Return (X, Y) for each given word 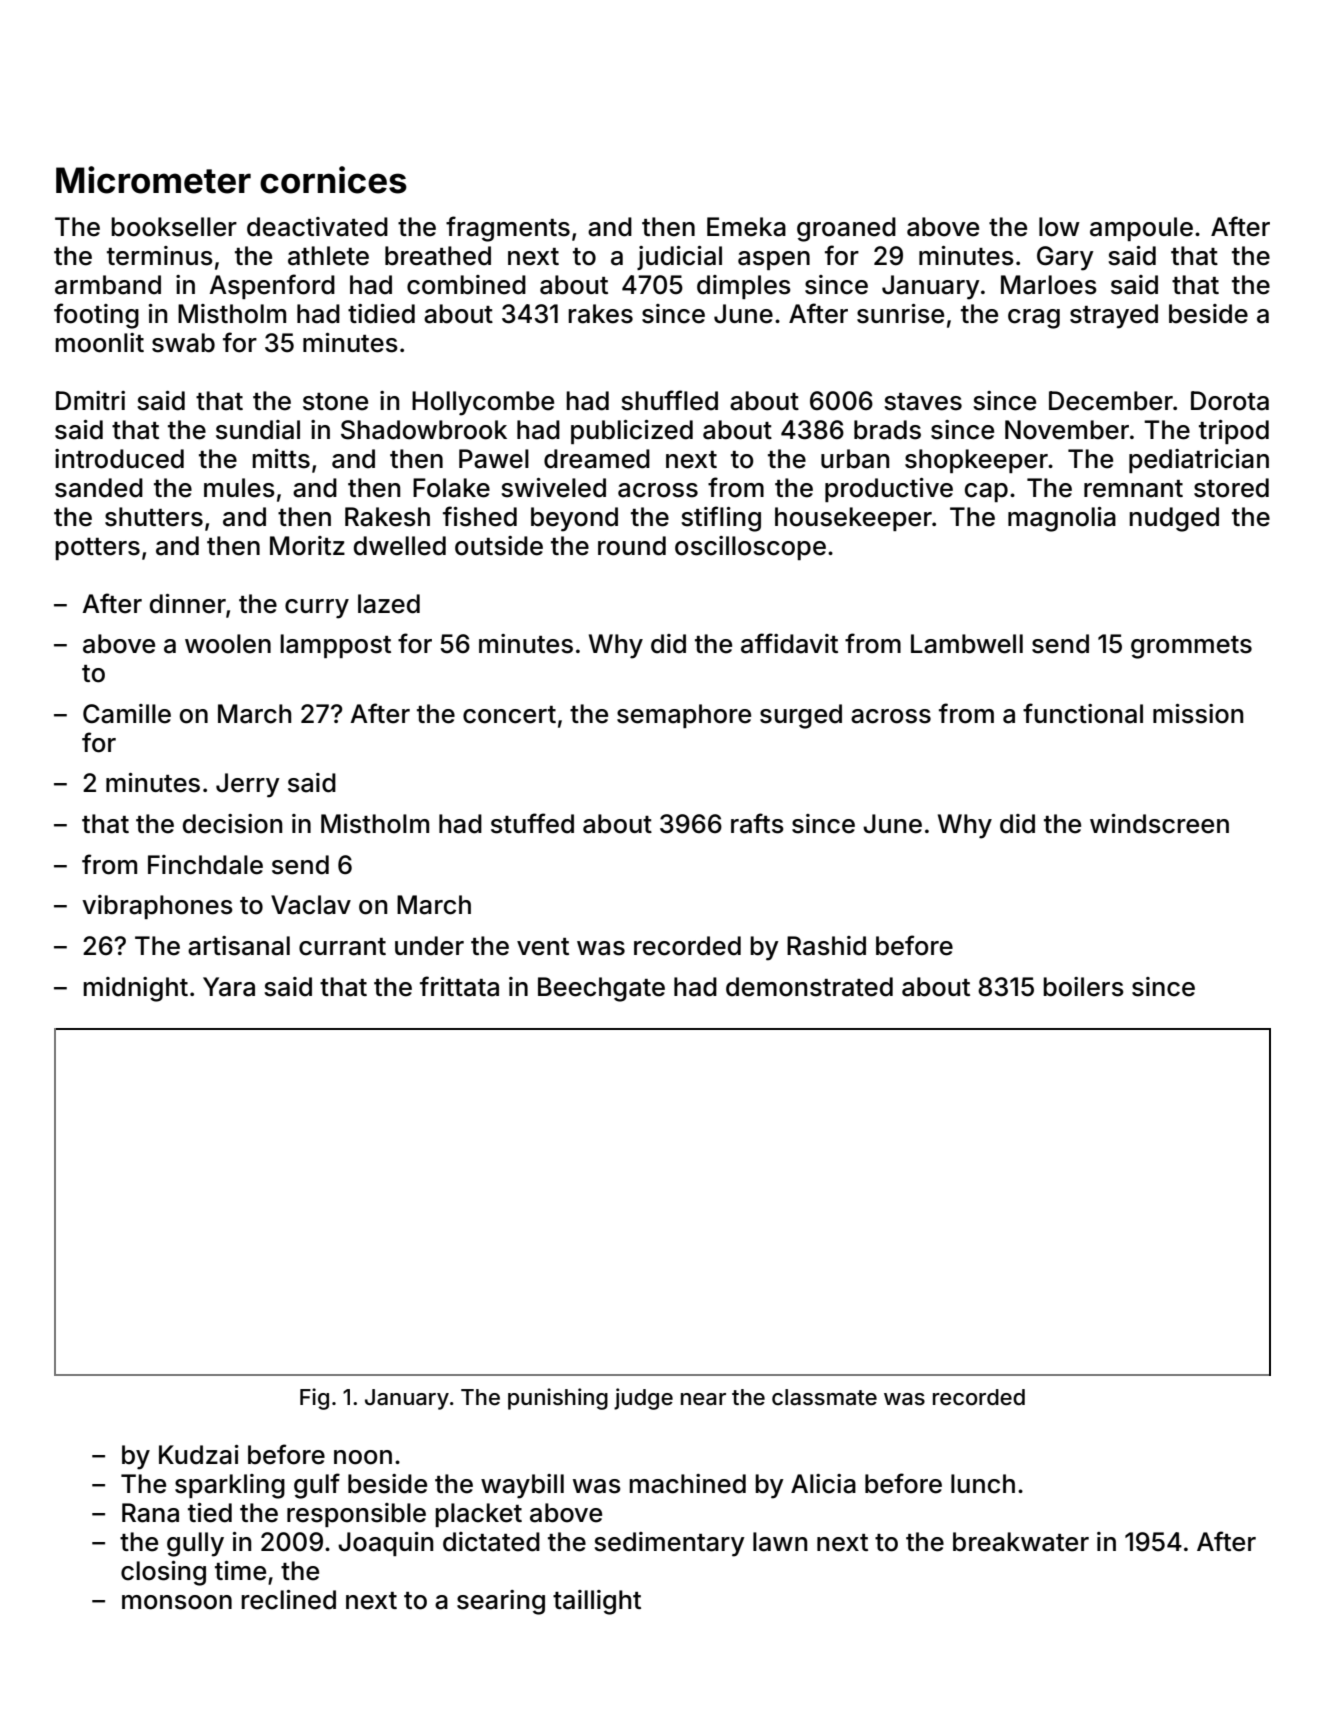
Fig (314, 1399)
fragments (508, 229)
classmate (824, 1397)
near (703, 1399)
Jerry (248, 785)
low (1059, 227)
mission (1198, 714)
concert (509, 715)
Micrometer (153, 180)
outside (499, 546)
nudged (1174, 519)
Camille (127, 714)
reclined (288, 1600)
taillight (597, 1602)
